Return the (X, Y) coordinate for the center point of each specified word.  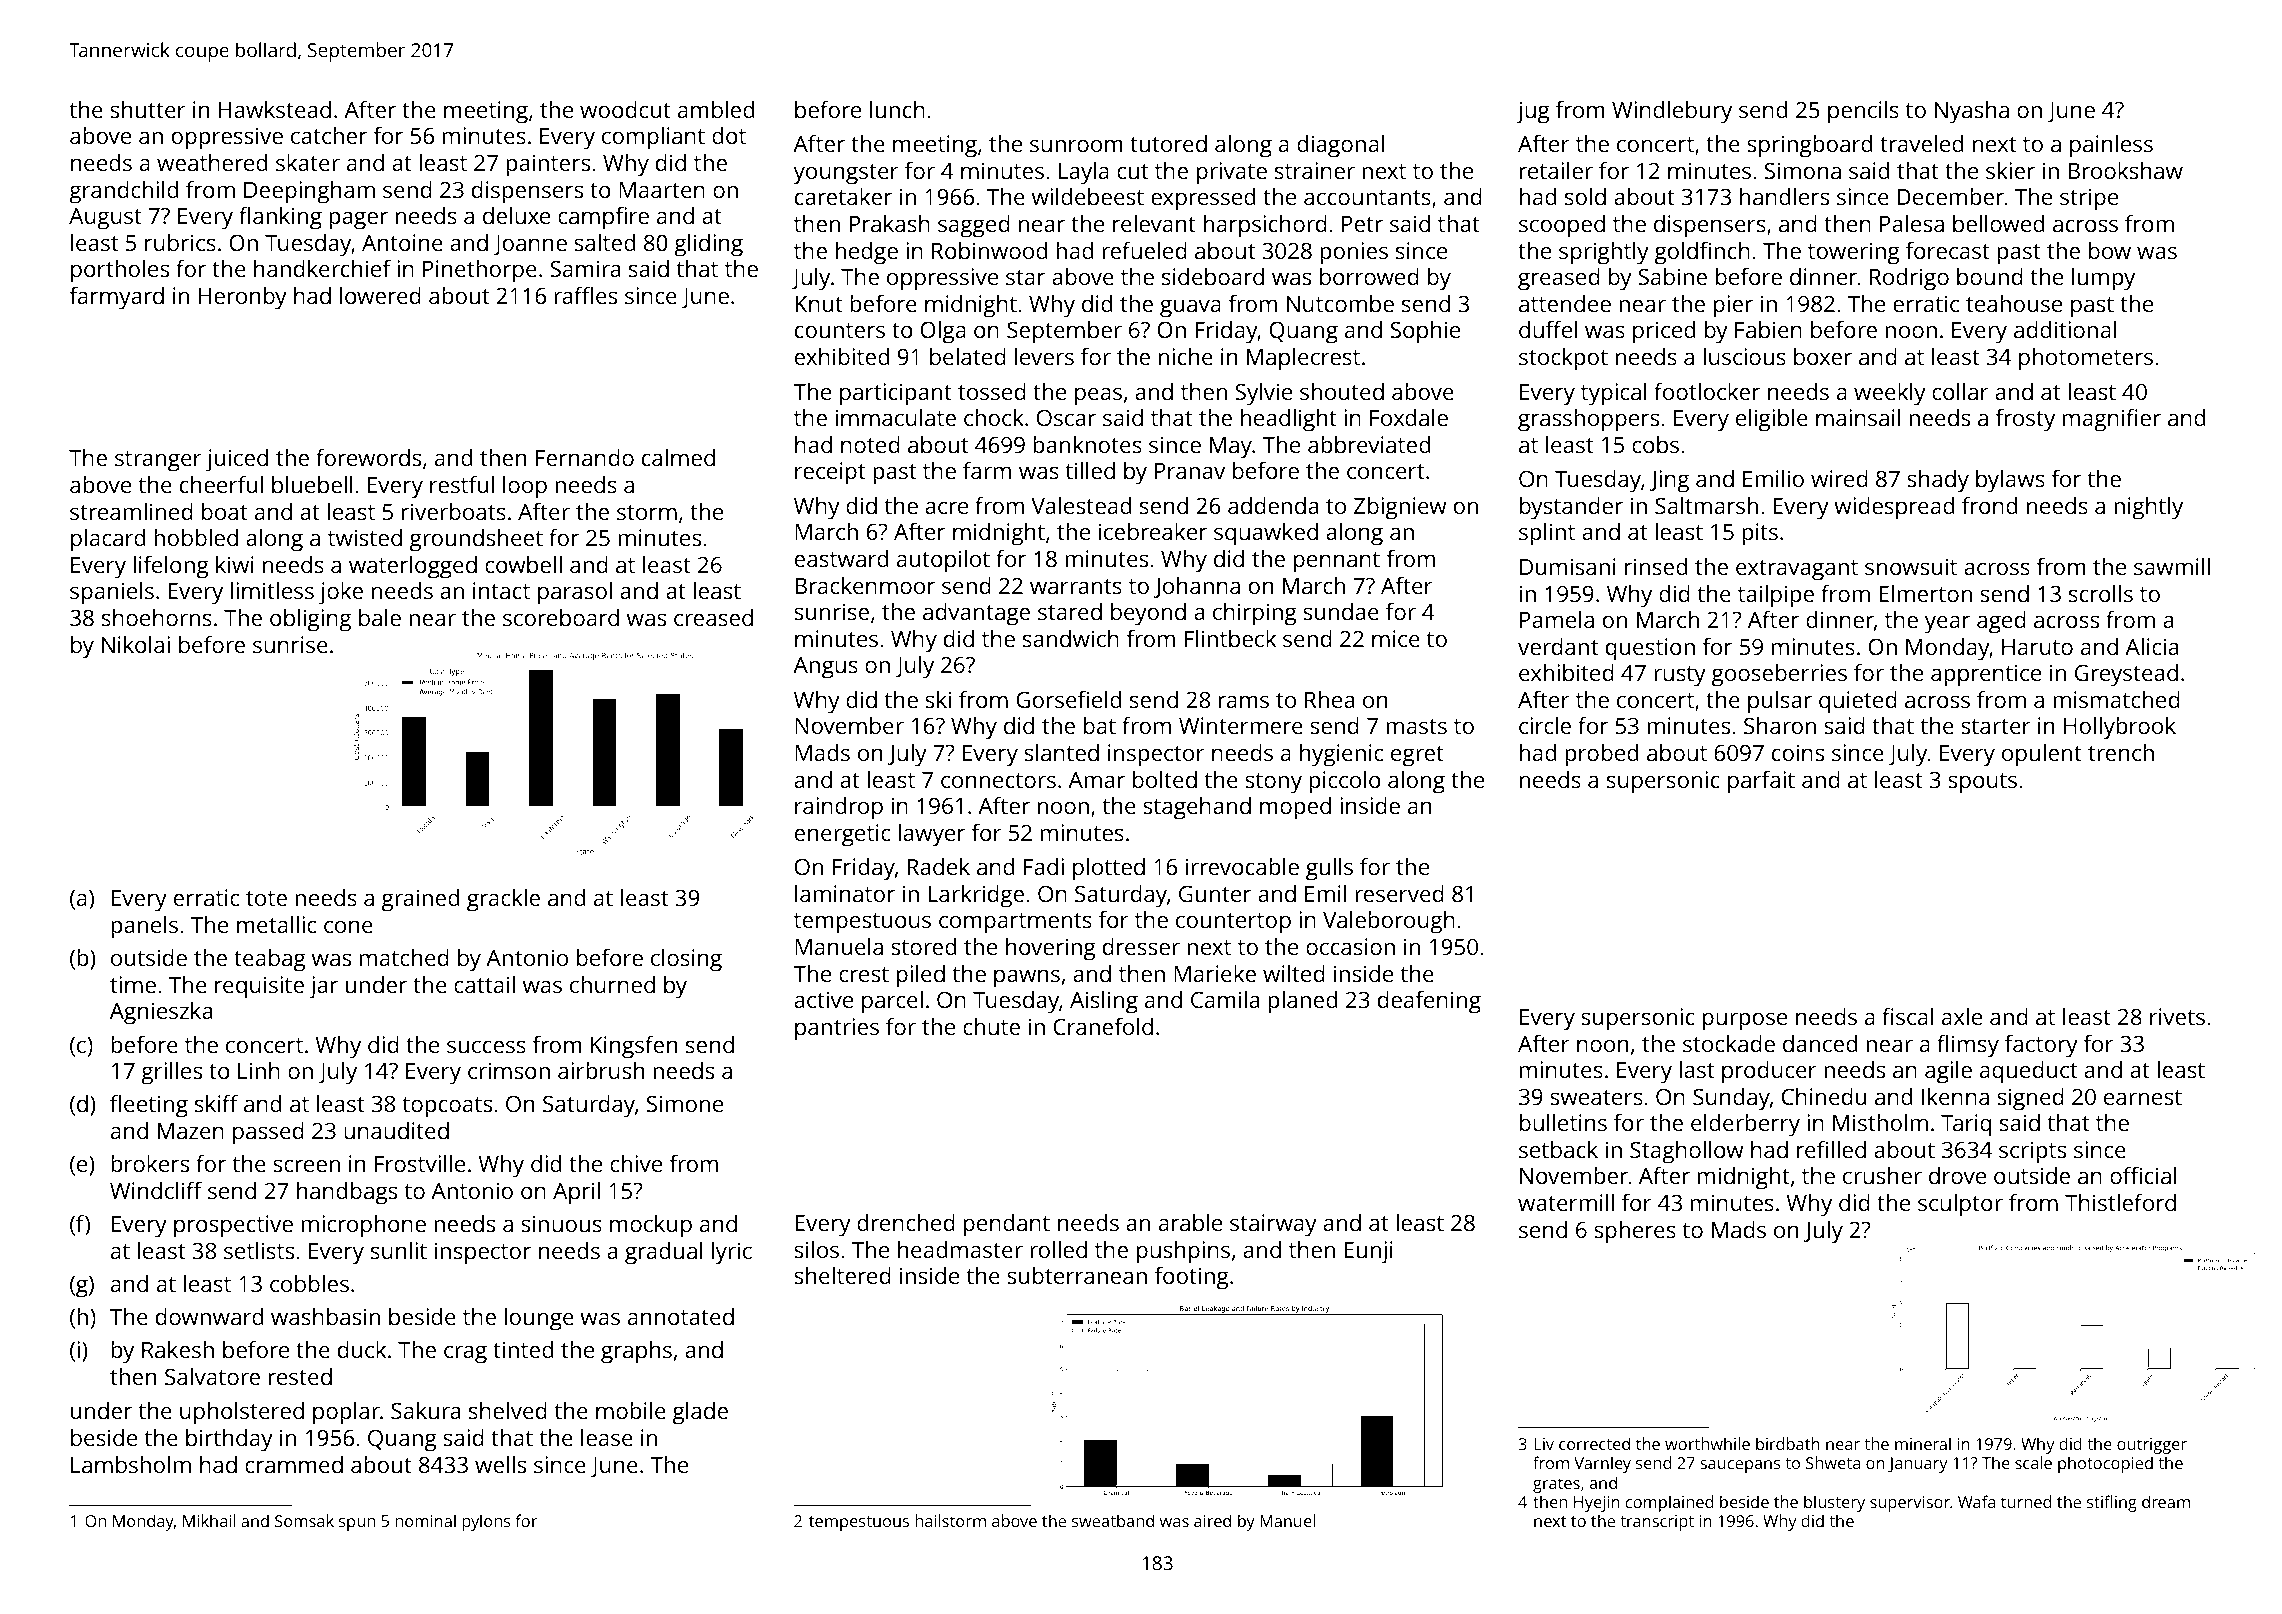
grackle (503, 900)
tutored (1168, 143)
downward (209, 1316)
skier (2010, 170)
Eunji (1368, 1252)
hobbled (196, 537)
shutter (148, 109)
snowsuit (1911, 566)
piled (921, 976)
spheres (1635, 1232)
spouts (1982, 783)
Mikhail (209, 1520)
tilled (1090, 470)
